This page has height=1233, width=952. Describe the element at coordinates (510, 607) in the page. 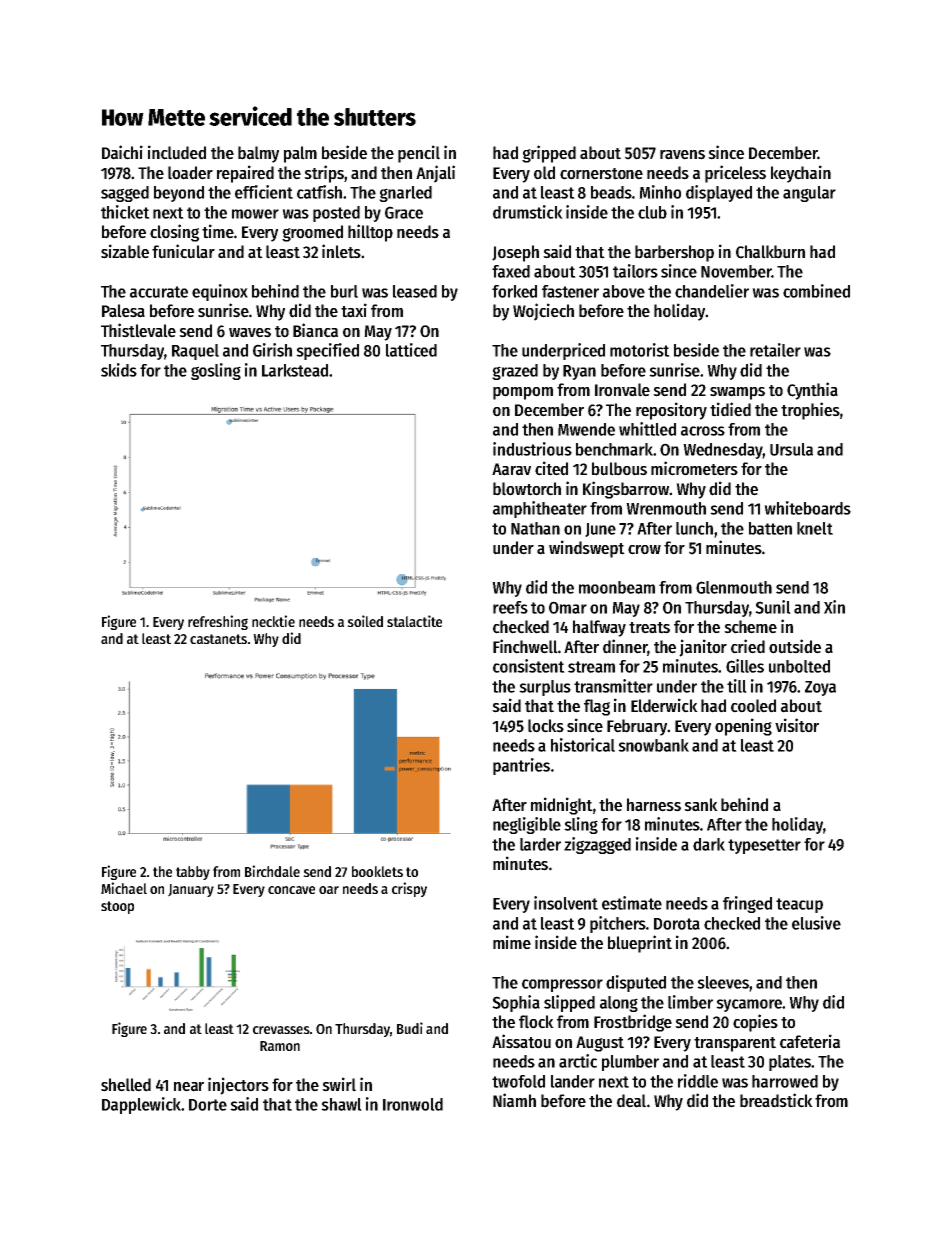

I see `reefs` at that location.
